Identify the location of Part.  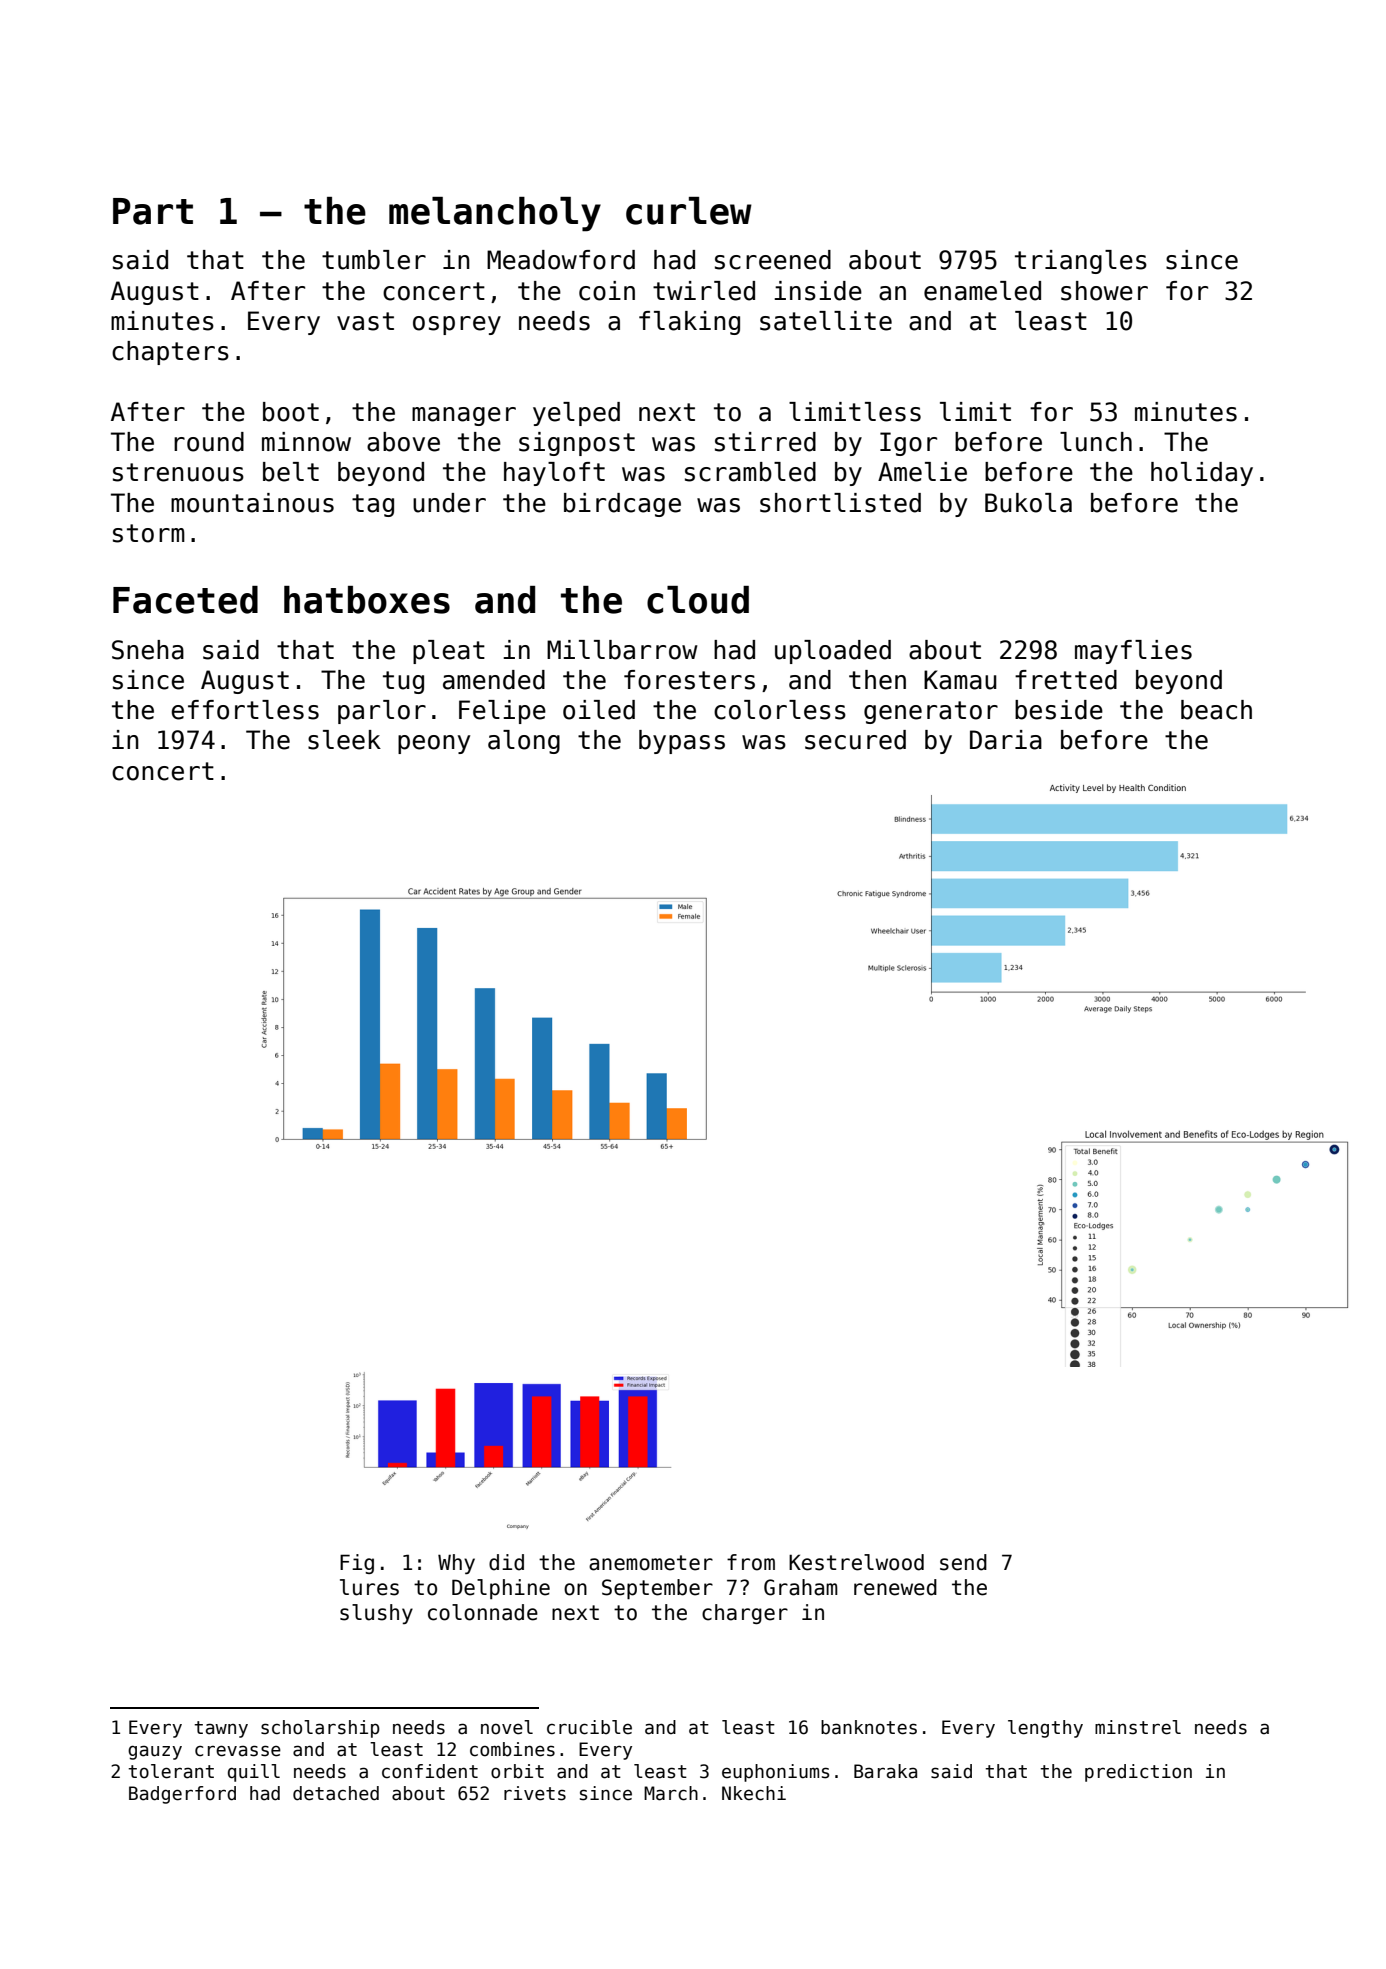
(153, 211).
